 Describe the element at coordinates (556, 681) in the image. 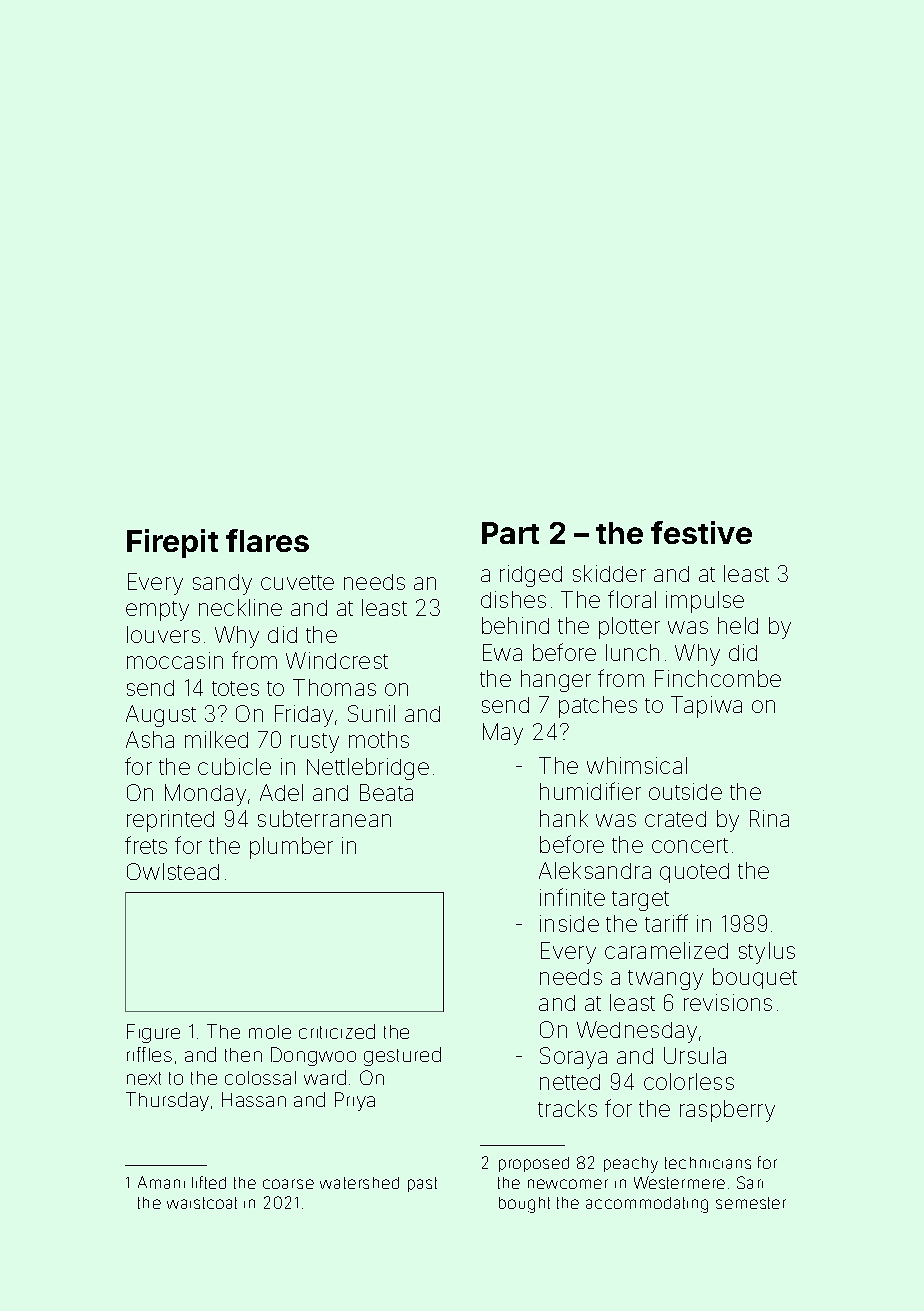

I see `hanger` at that location.
